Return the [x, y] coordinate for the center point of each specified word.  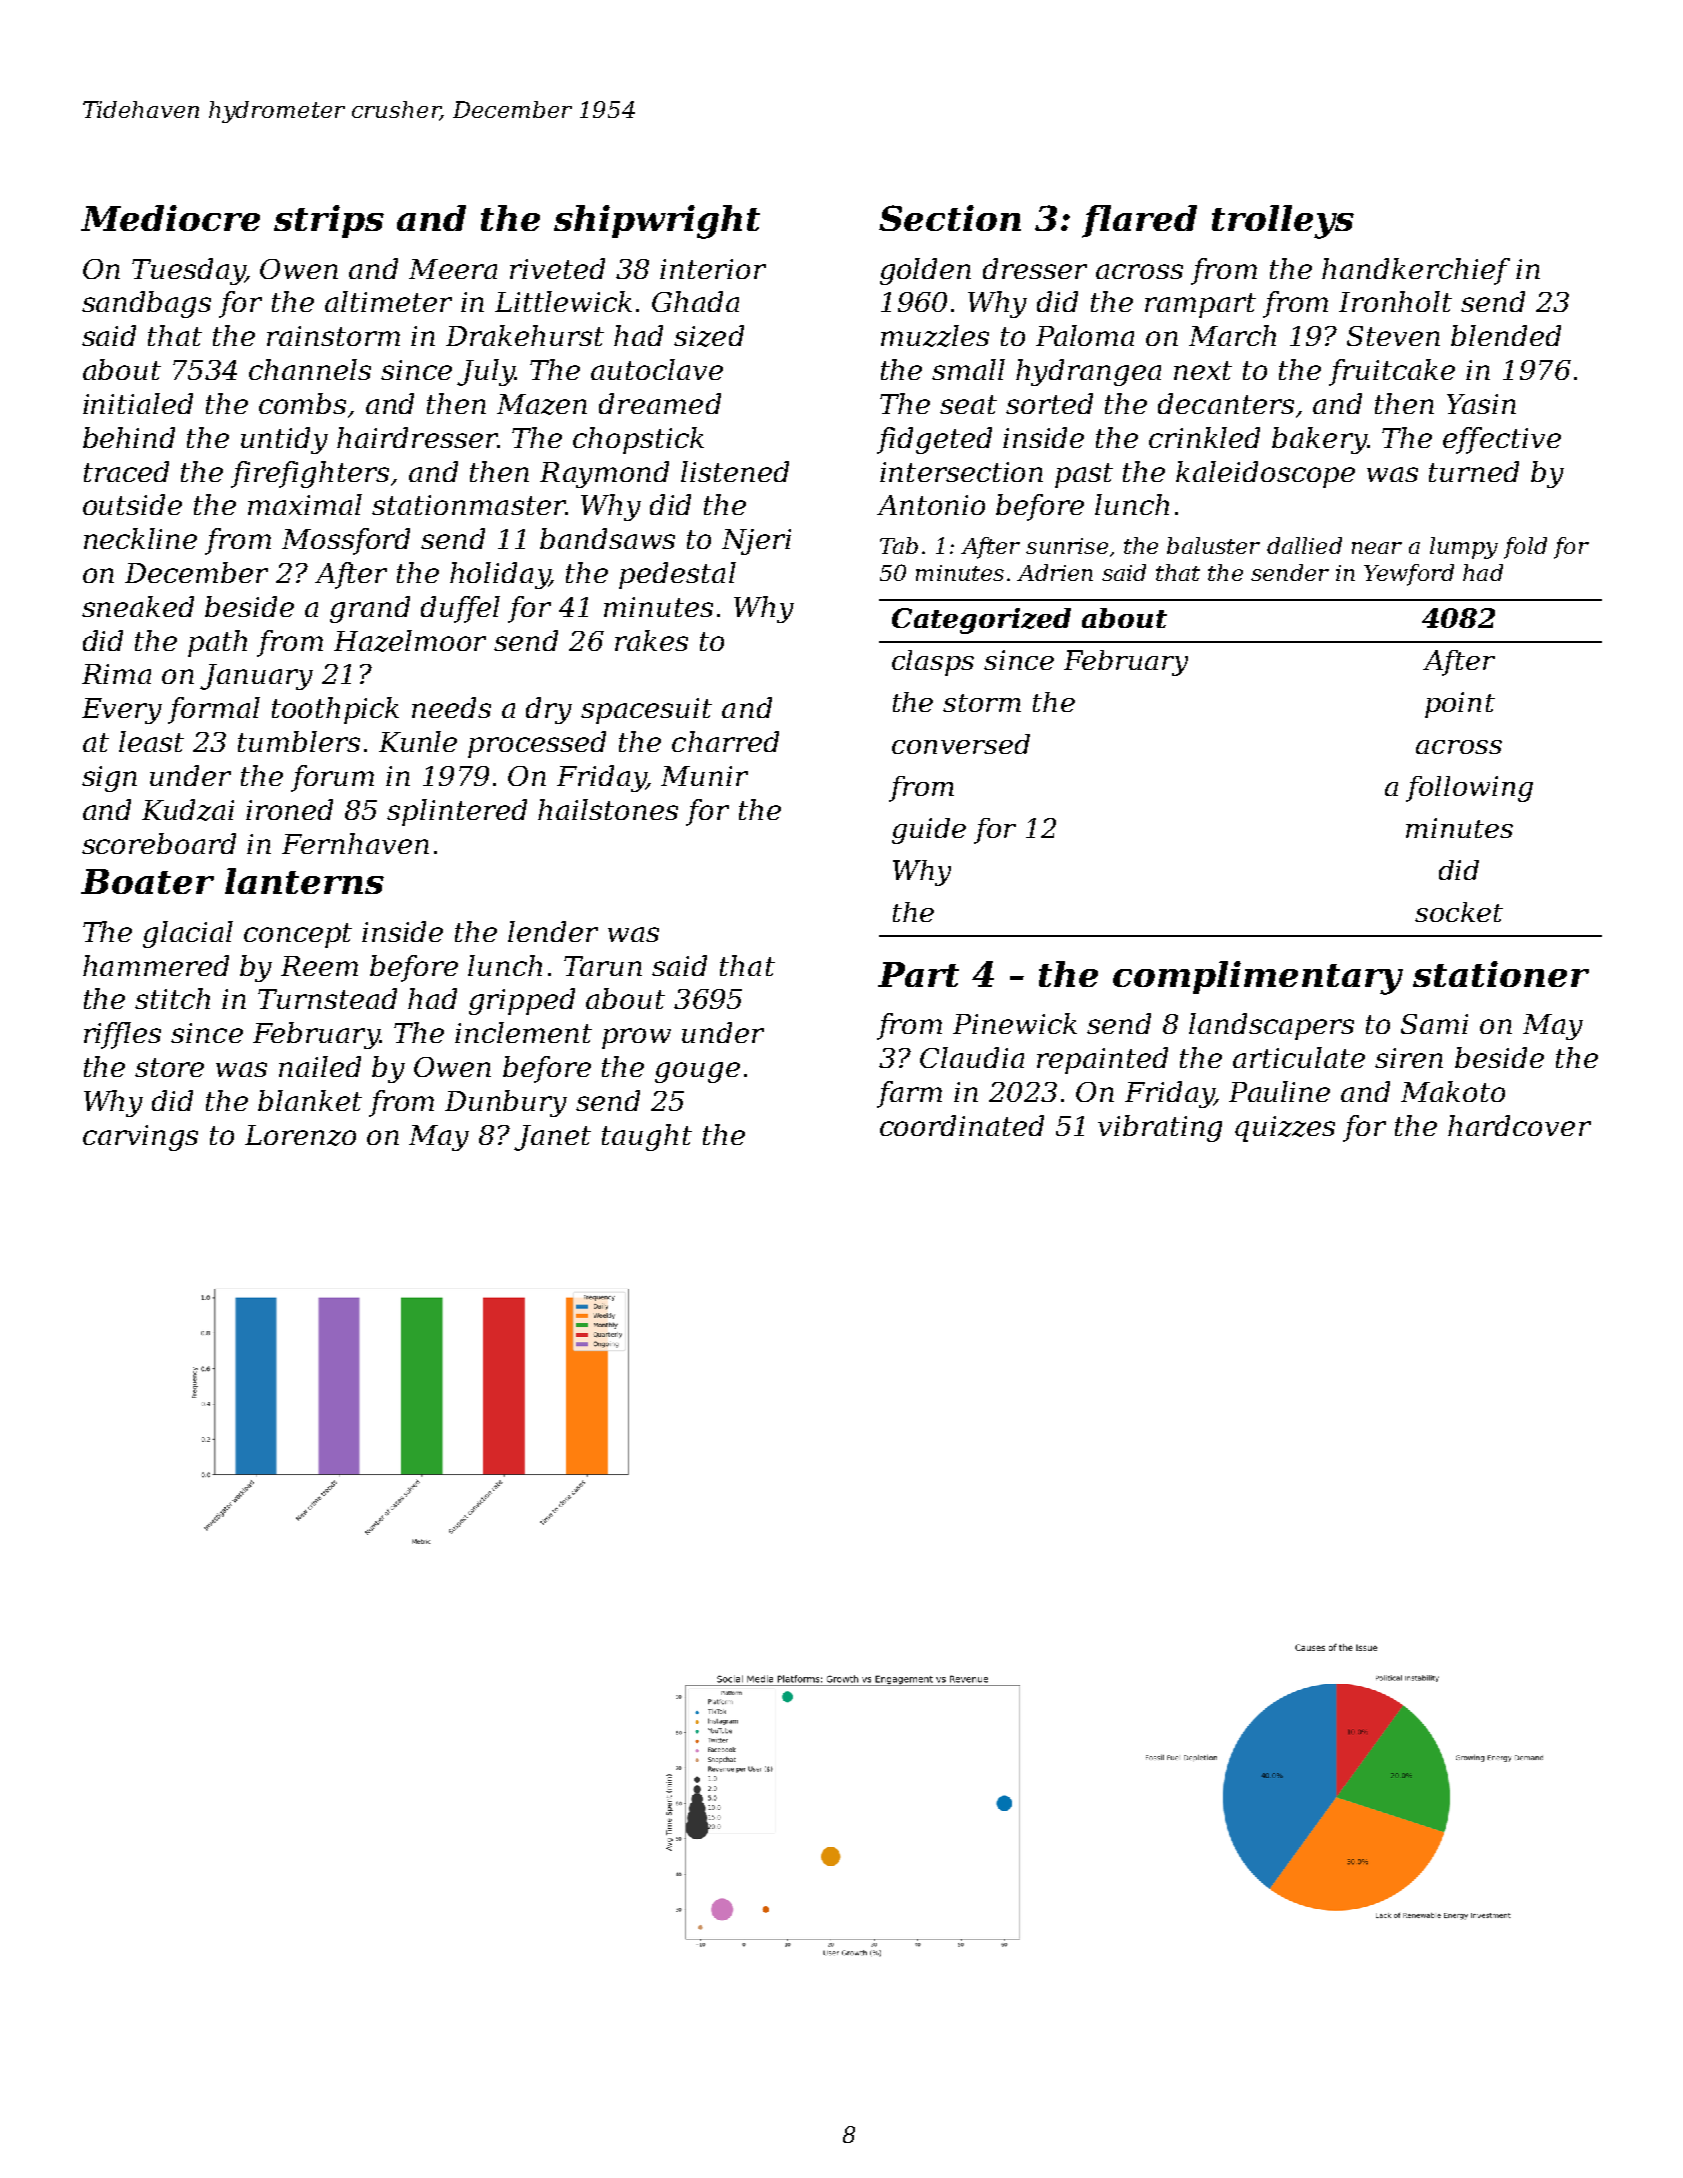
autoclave [657, 369]
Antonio [931, 505]
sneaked [138, 606]
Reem [319, 966]
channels [310, 369]
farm [909, 1094]
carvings [140, 1138]
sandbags [146, 304]
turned [1474, 471]
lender [553, 931]
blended [1506, 335]
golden [925, 271]
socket [1459, 912]
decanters [1226, 403]
